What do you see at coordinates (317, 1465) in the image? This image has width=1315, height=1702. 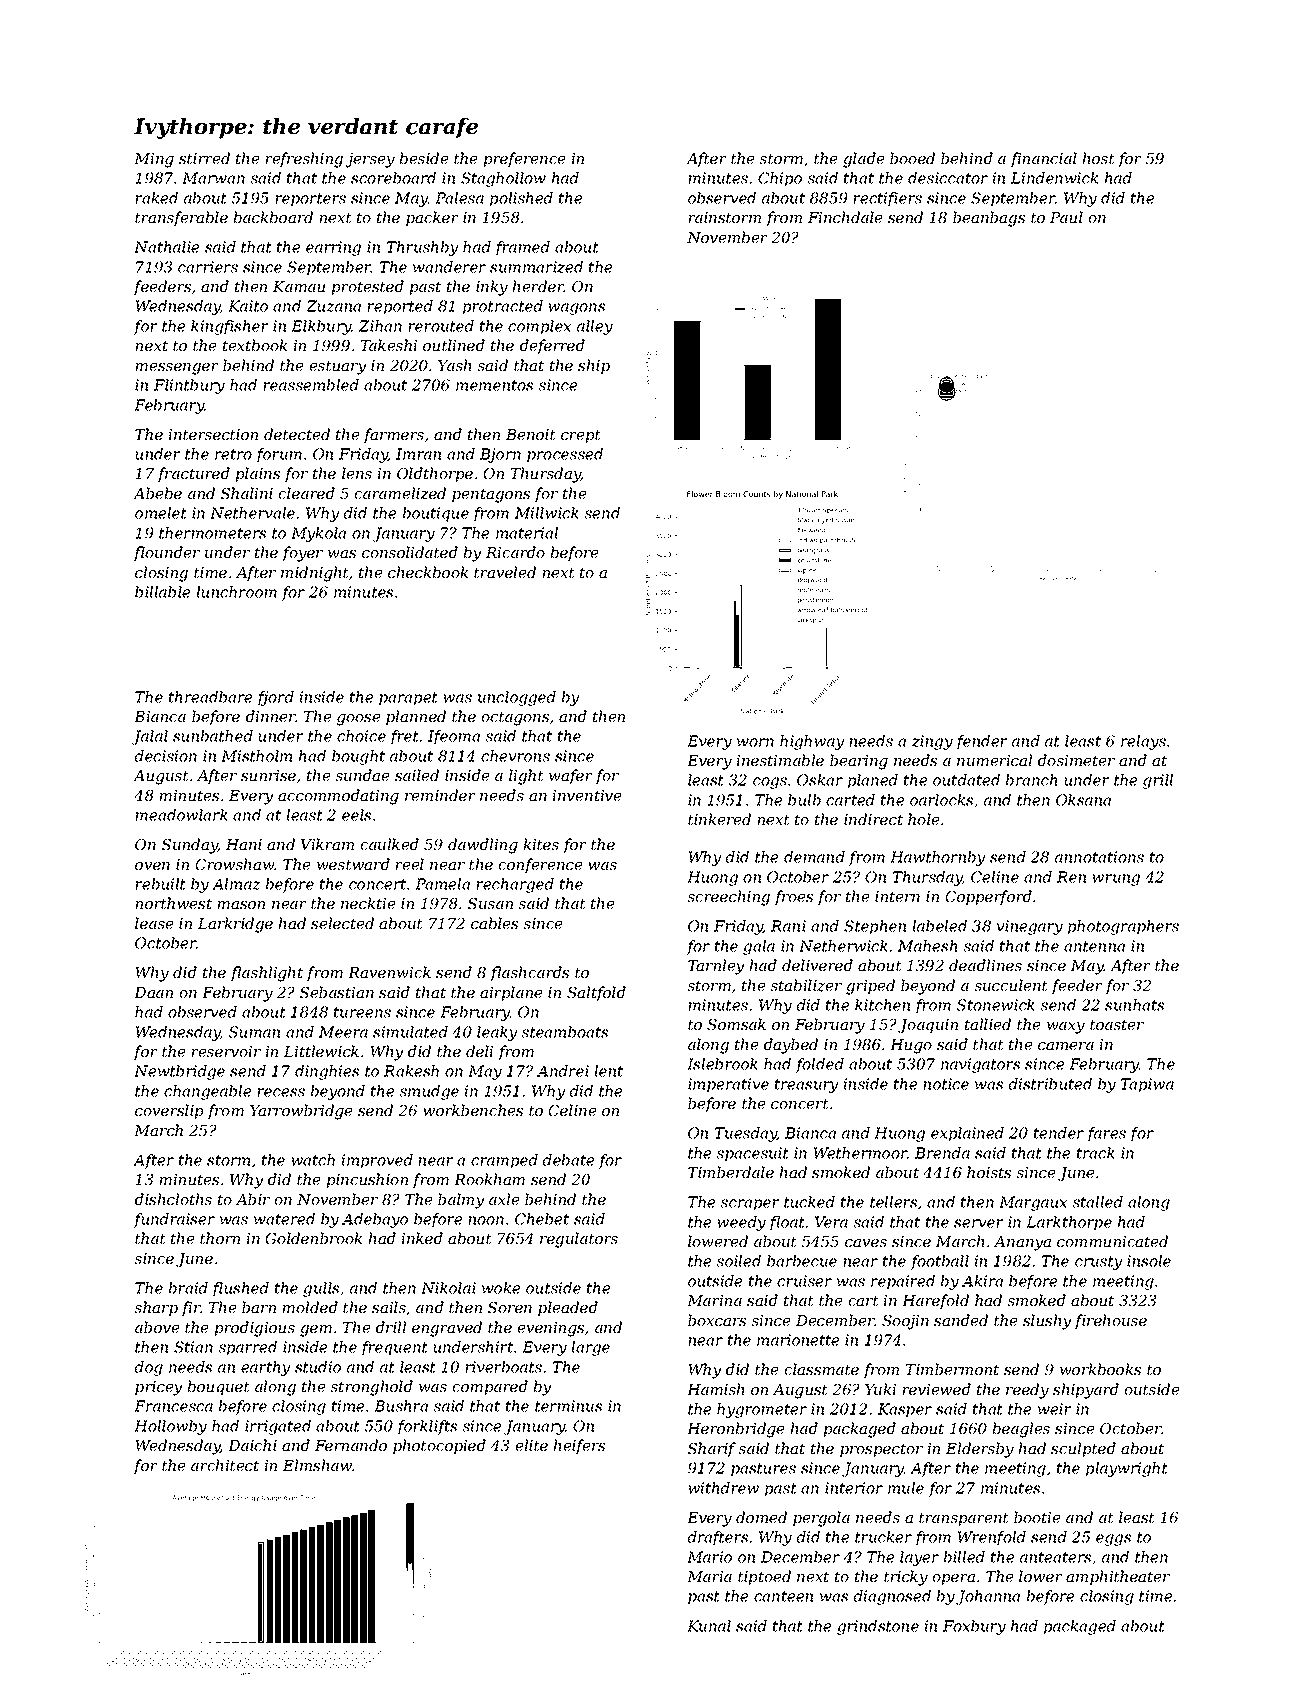 I see `Elmshaw` at bounding box center [317, 1465].
